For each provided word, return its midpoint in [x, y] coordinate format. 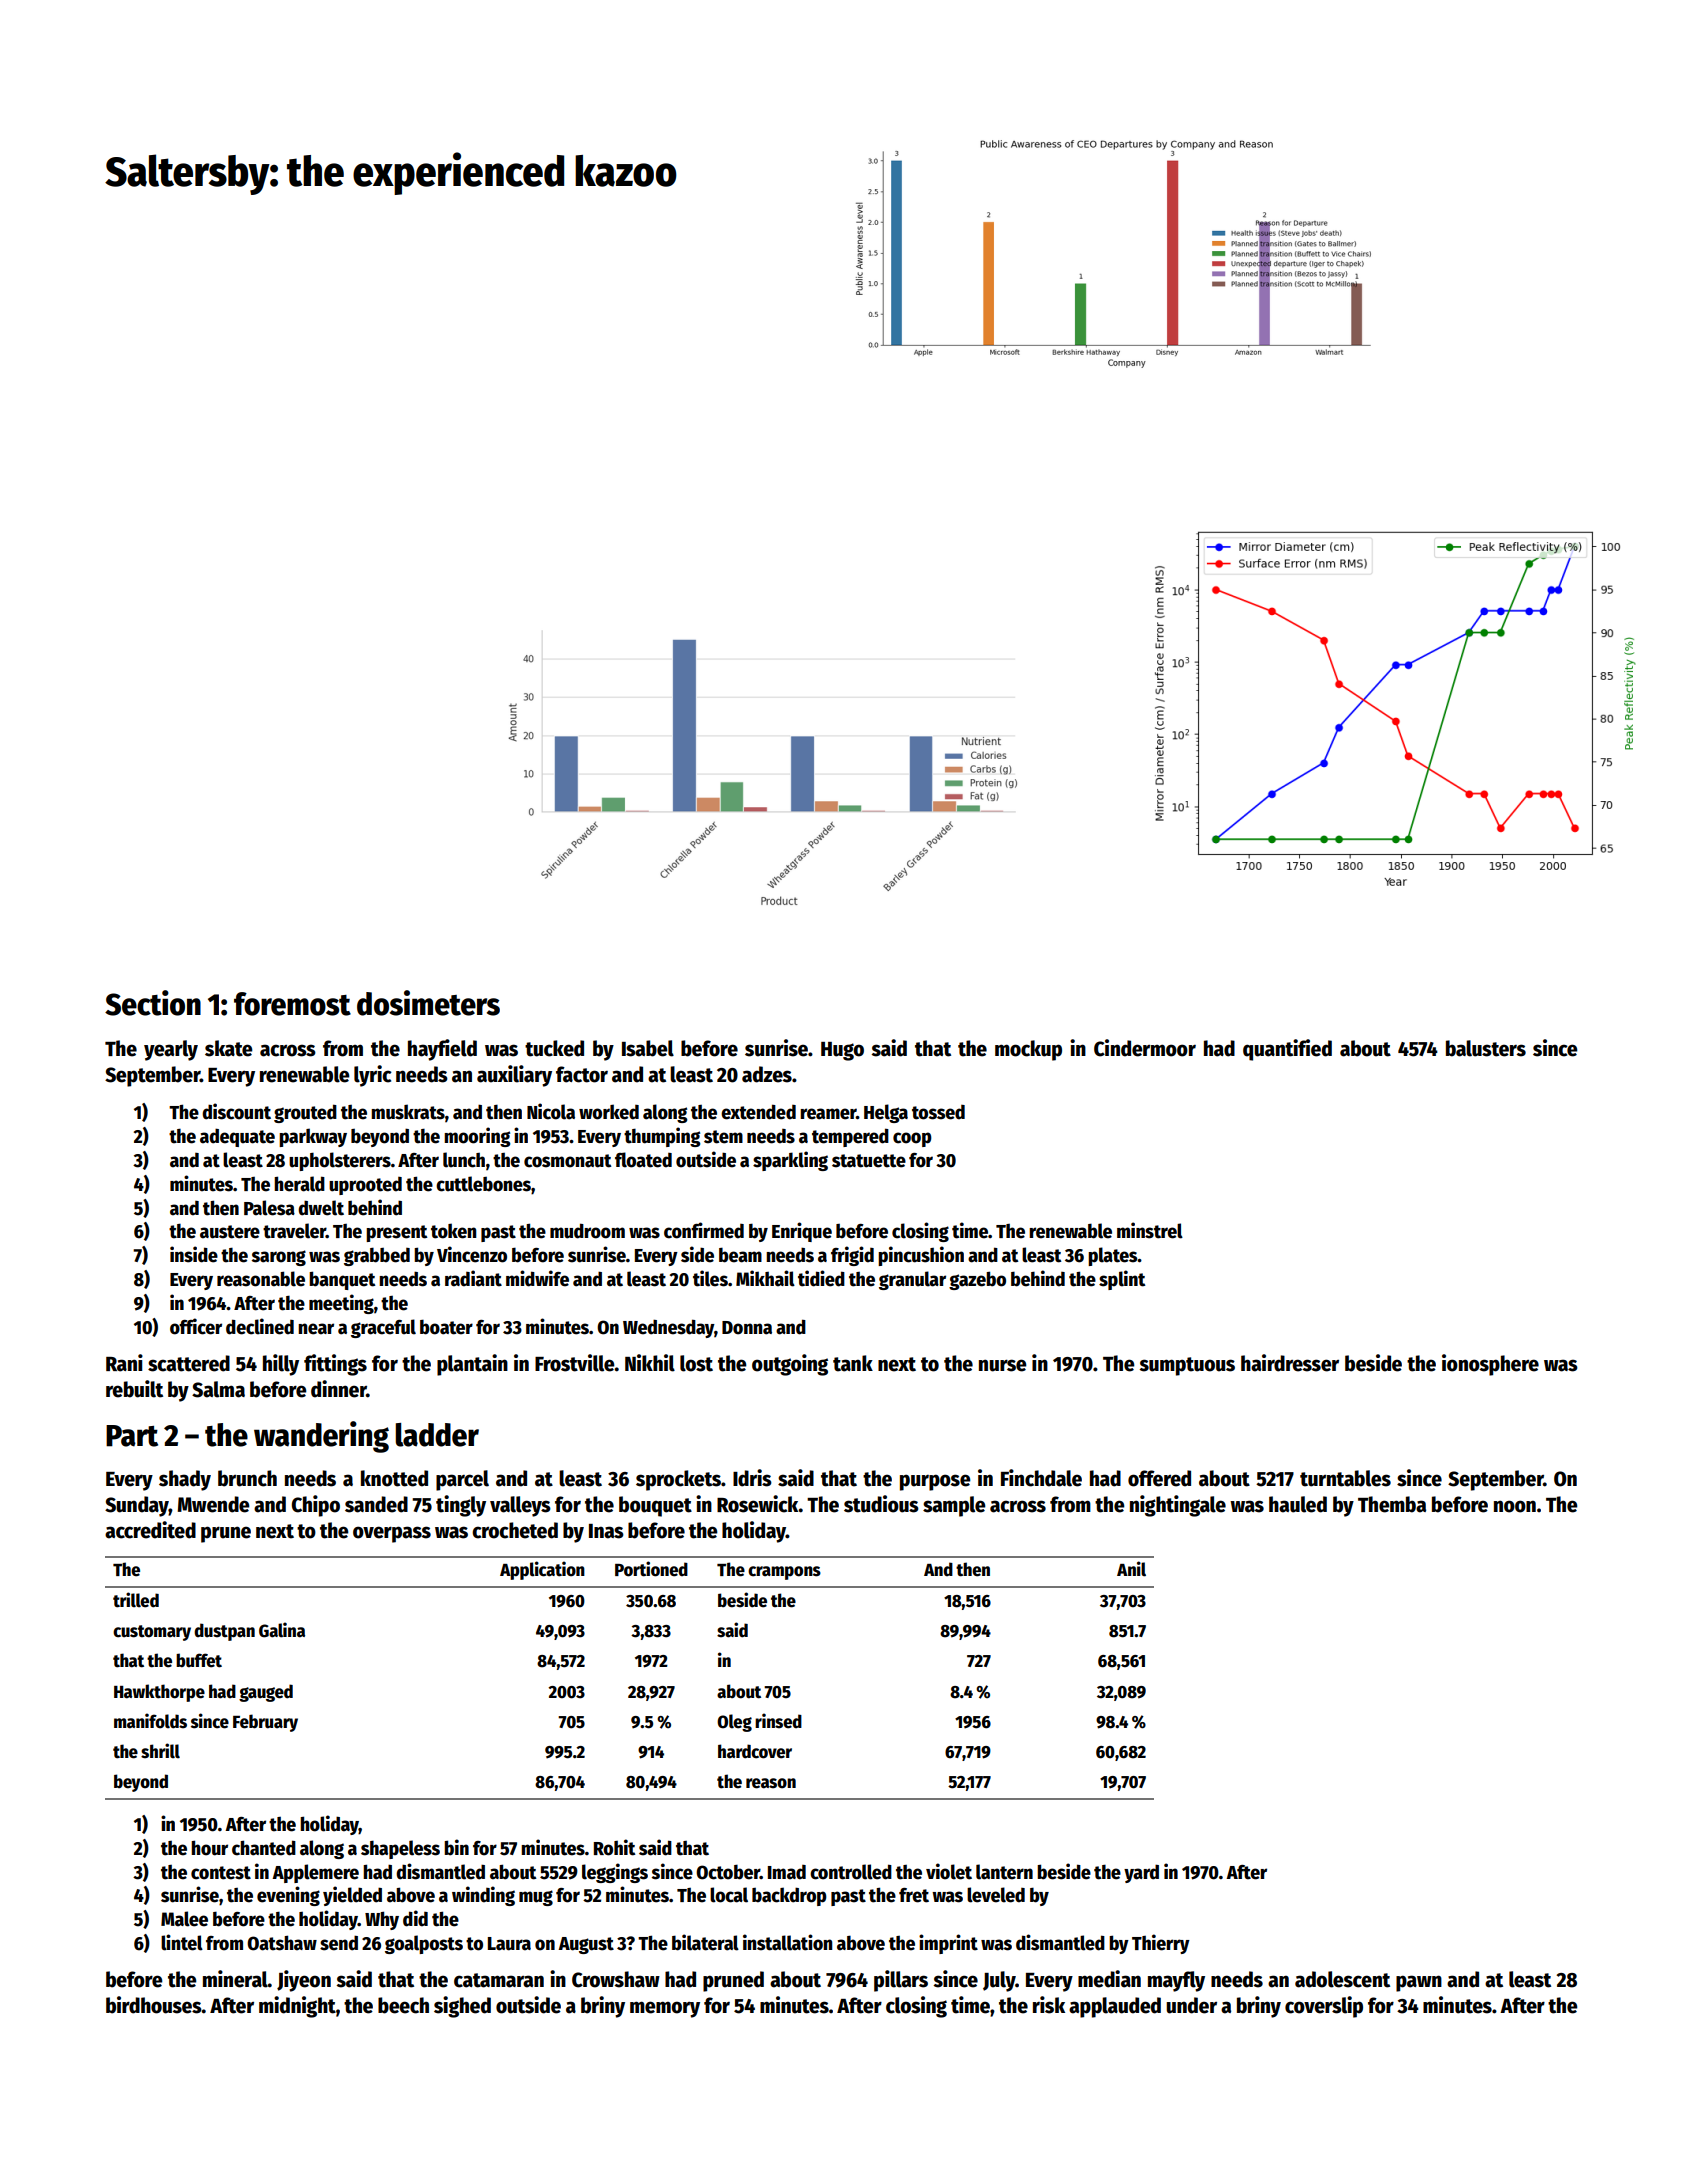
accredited [150, 1530]
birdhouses [154, 2005]
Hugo [842, 1051]
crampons [784, 1573]
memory [665, 2009]
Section [153, 1003]
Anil [1131, 1569]
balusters [1486, 1048]
